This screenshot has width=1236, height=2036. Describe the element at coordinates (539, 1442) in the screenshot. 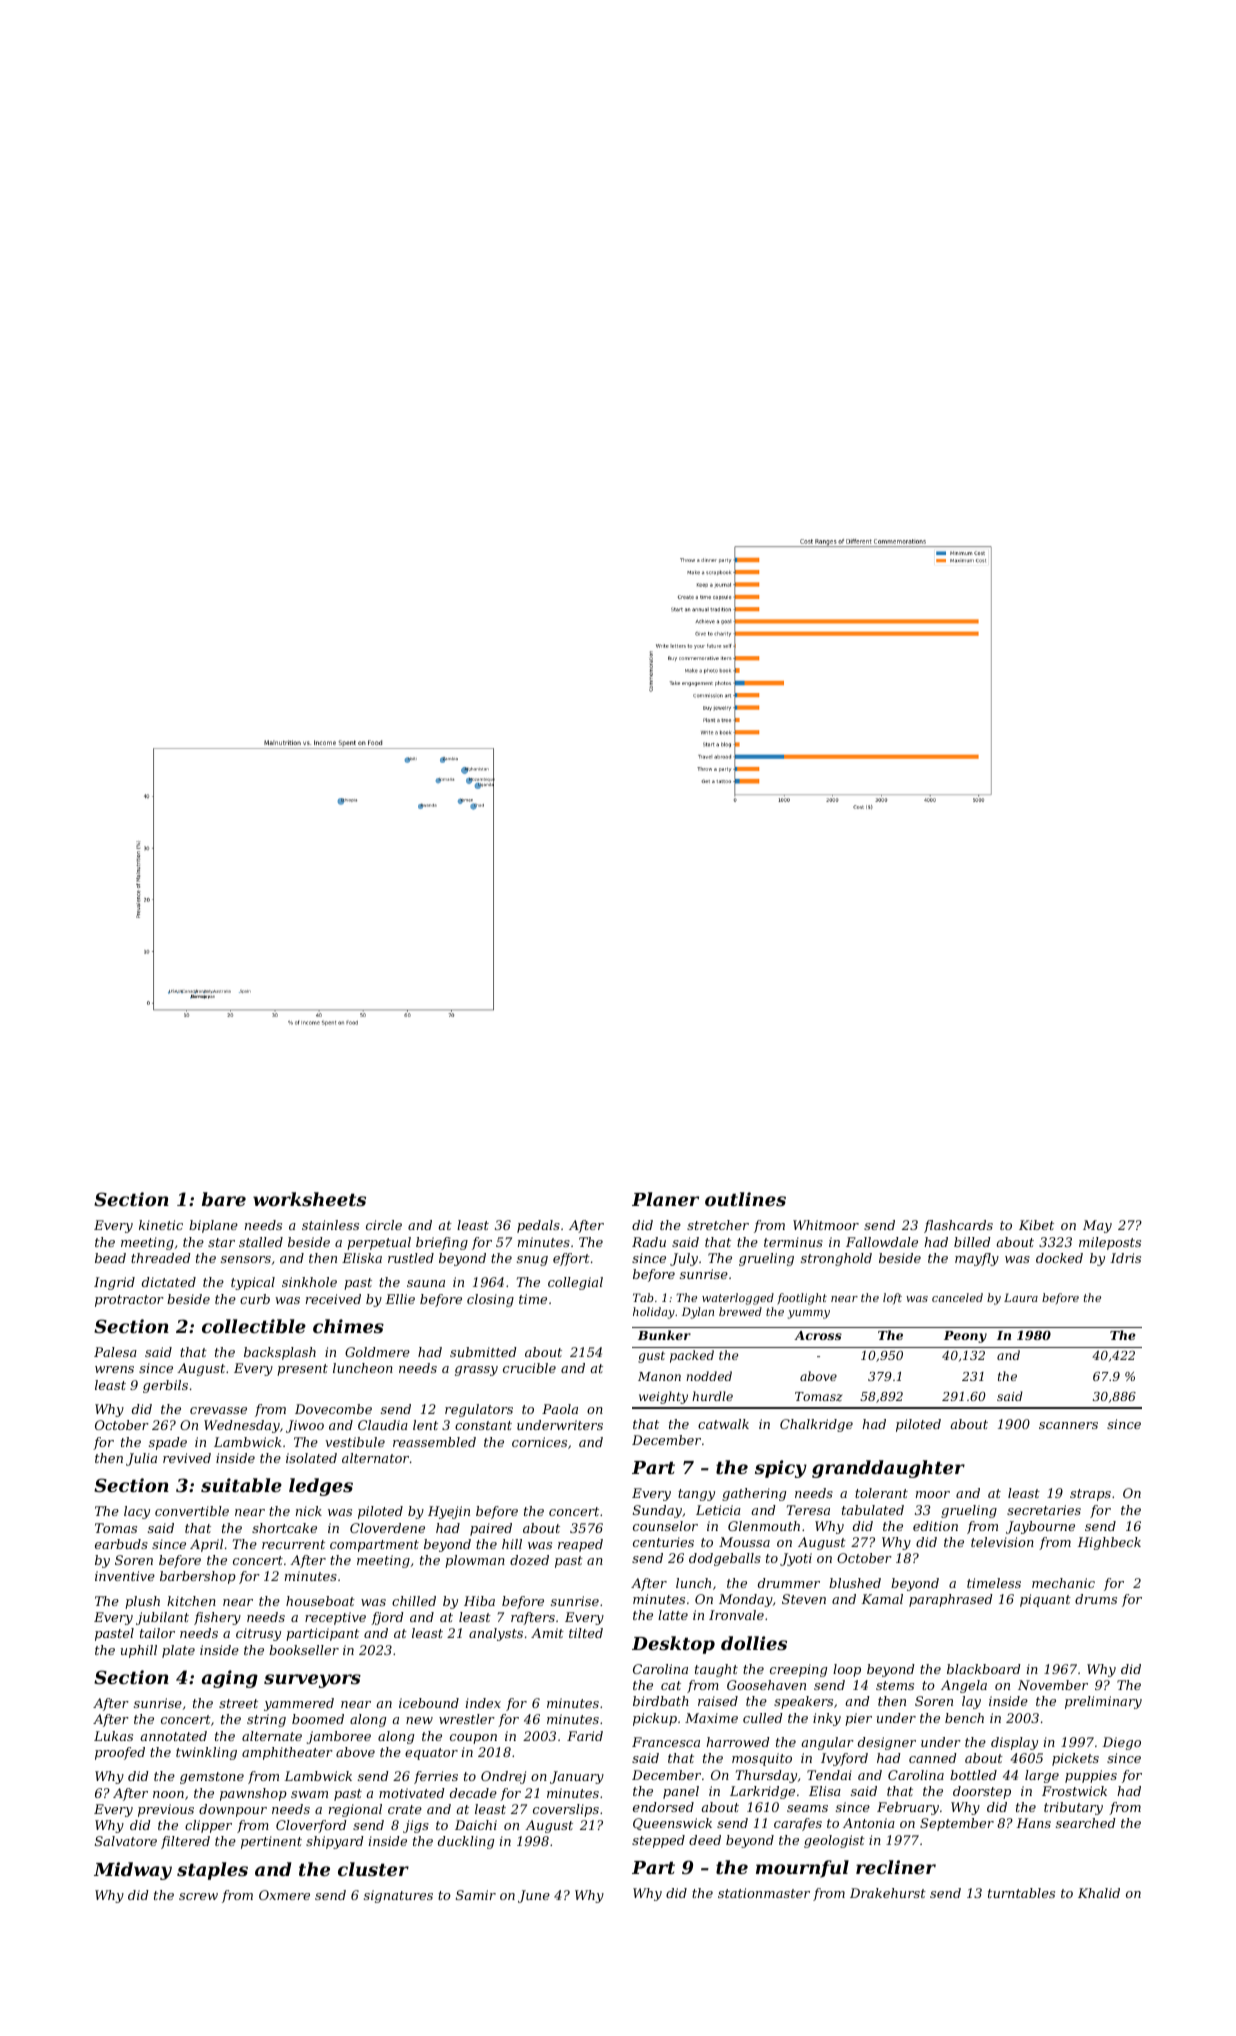

I see `cornices` at that location.
